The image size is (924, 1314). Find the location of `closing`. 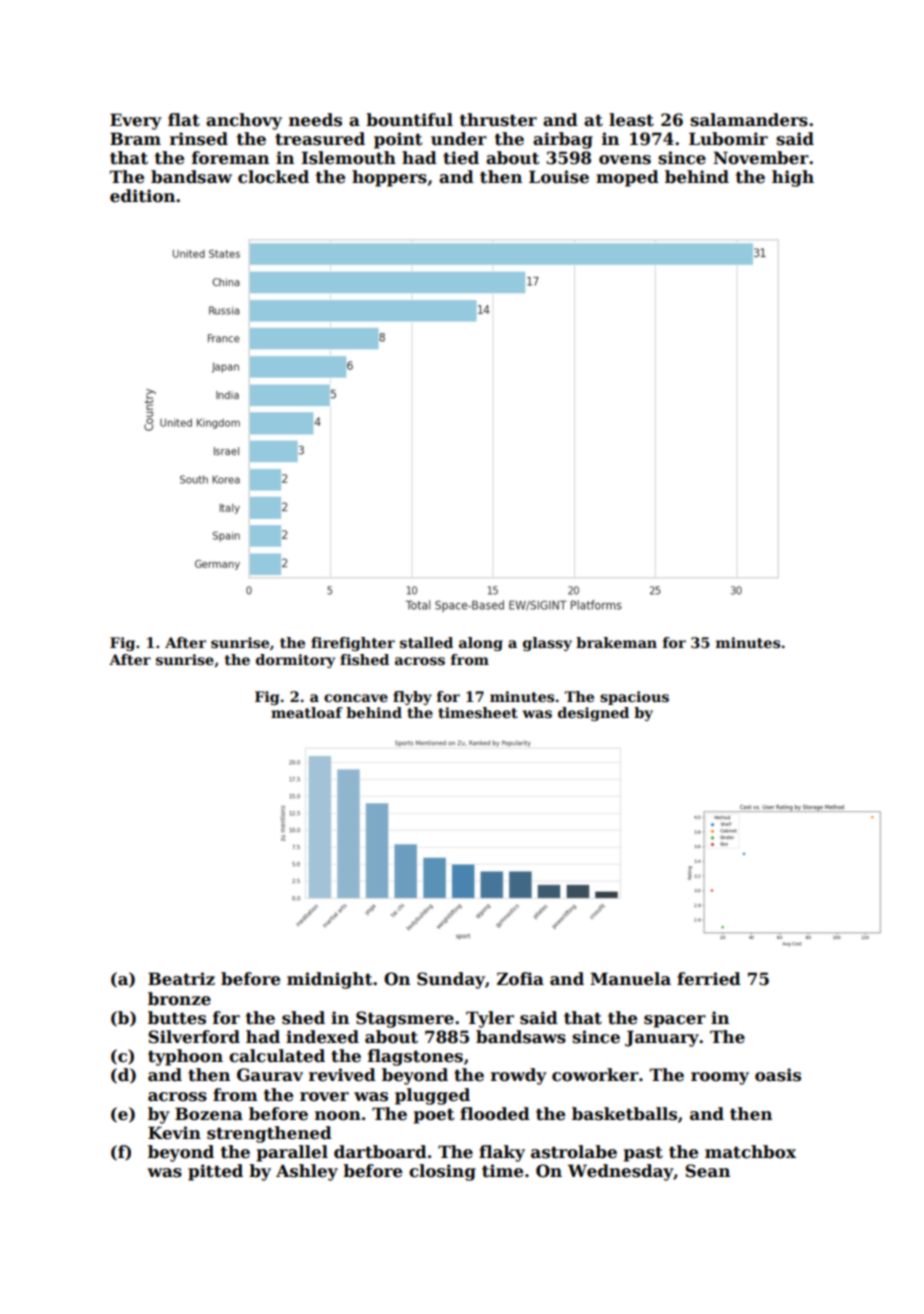

closing is located at coordinates (442, 1172).
